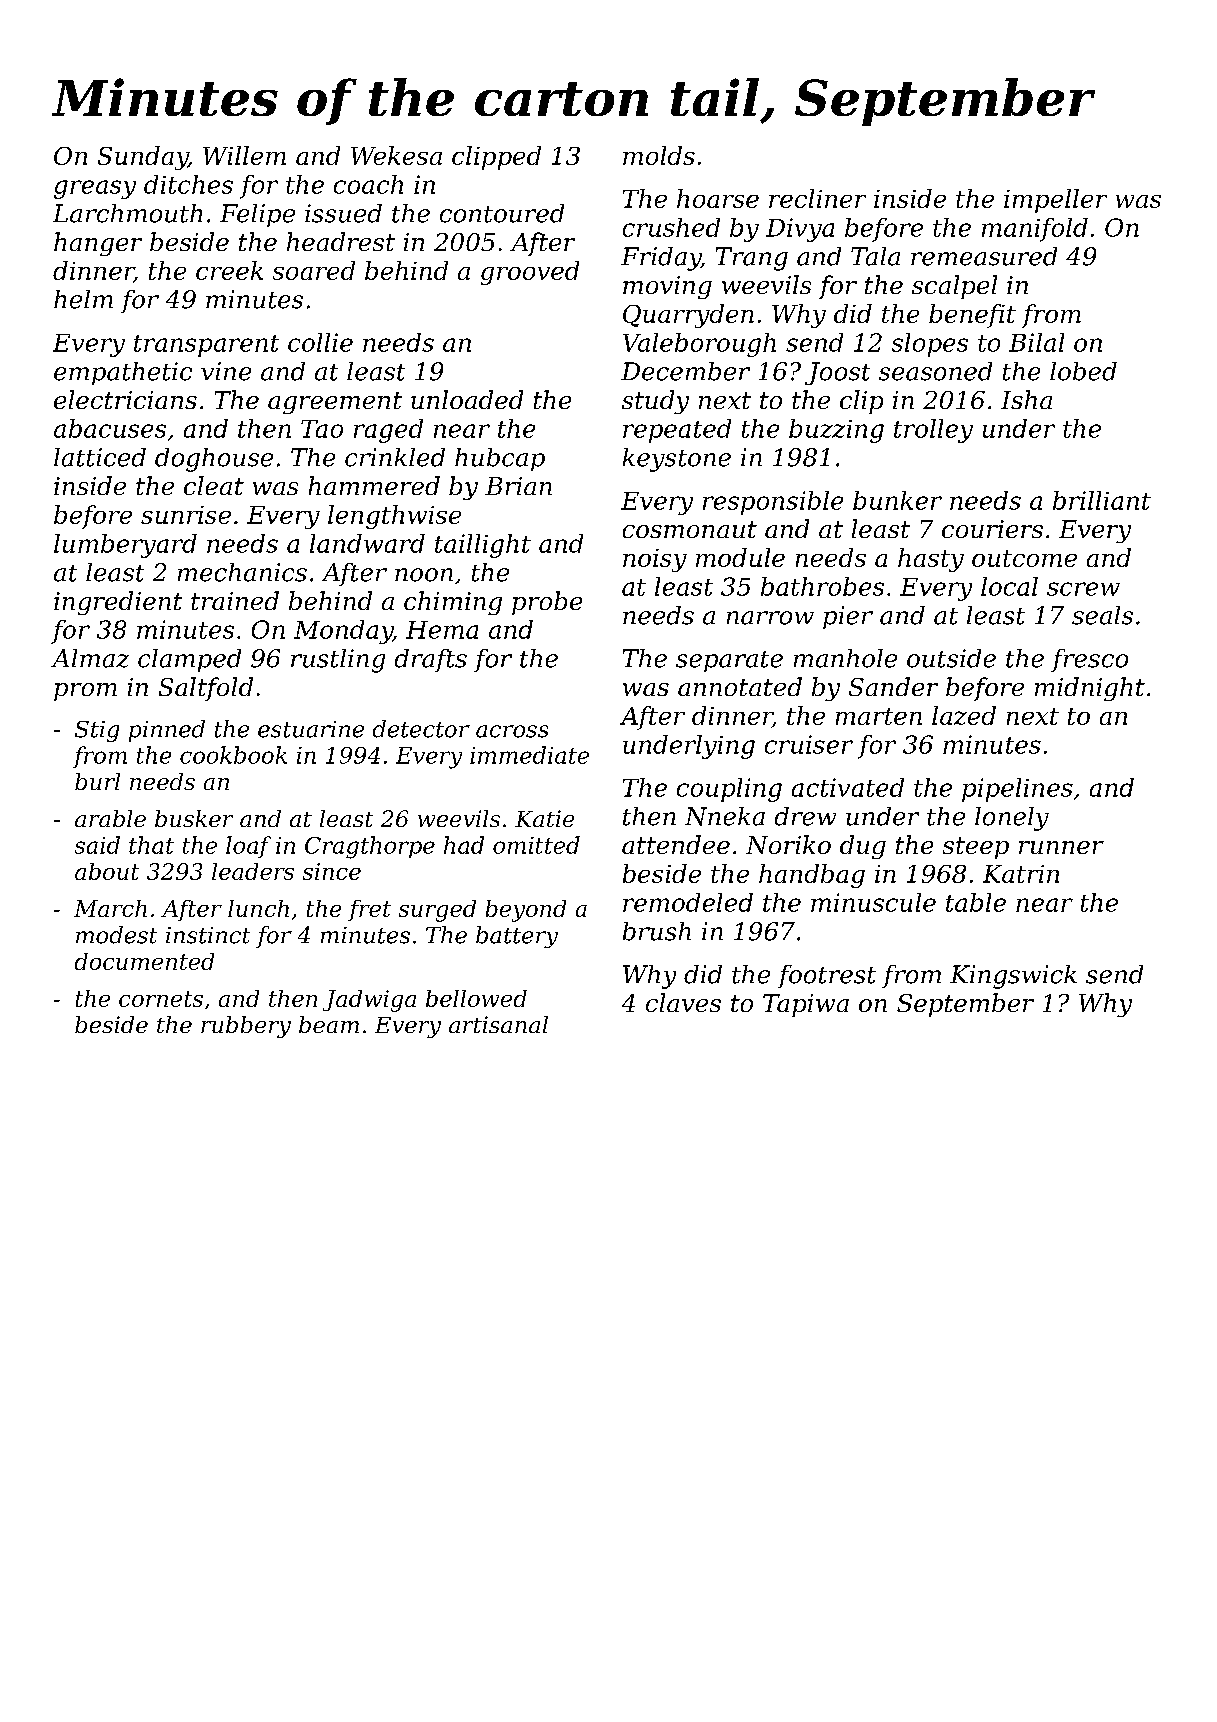 This screenshot has height=1722, width=1217. What do you see at coordinates (1055, 201) in the screenshot?
I see `impeller` at bounding box center [1055, 201].
